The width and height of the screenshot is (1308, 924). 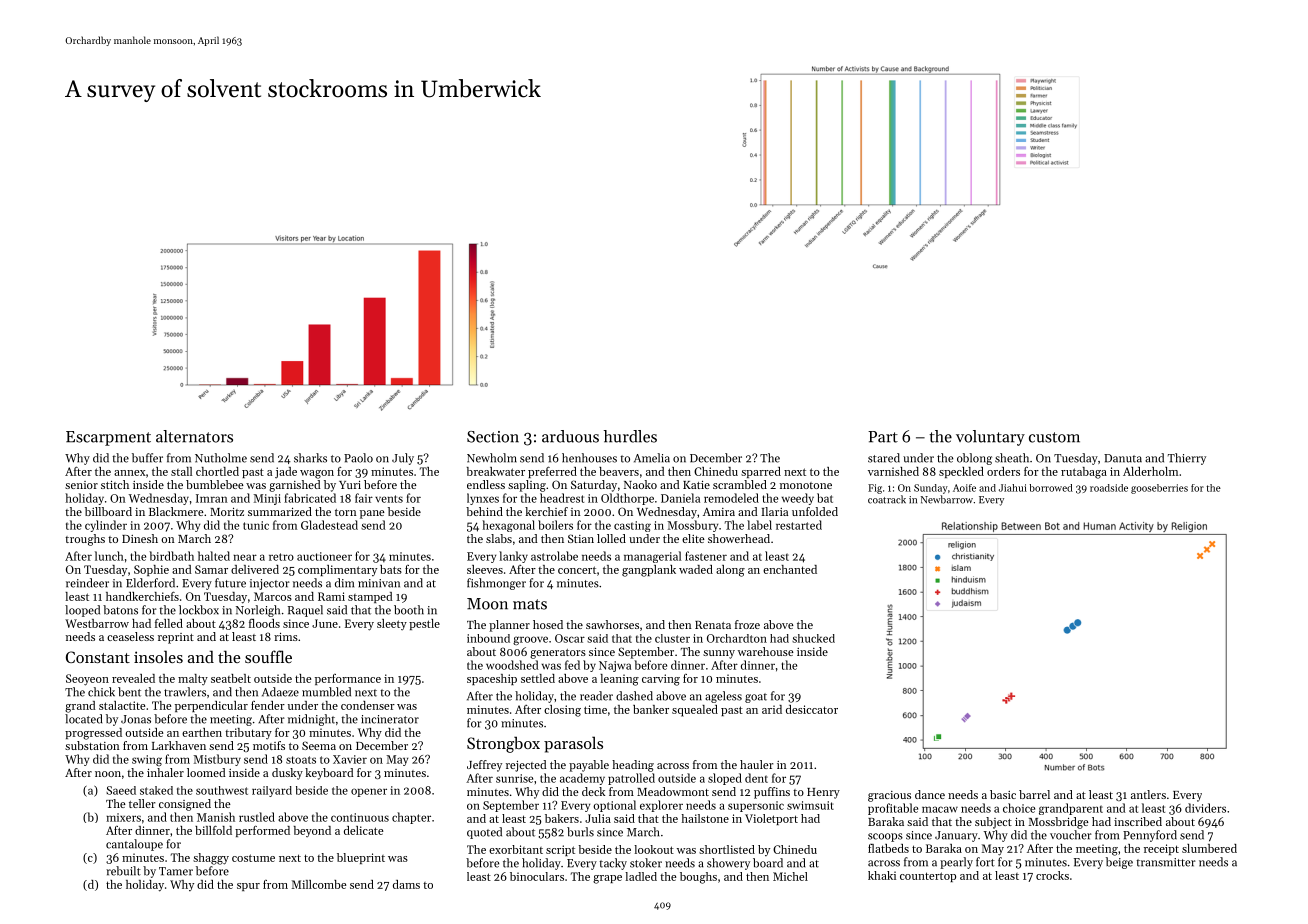 I want to click on astrolabe, so click(x=554, y=556).
